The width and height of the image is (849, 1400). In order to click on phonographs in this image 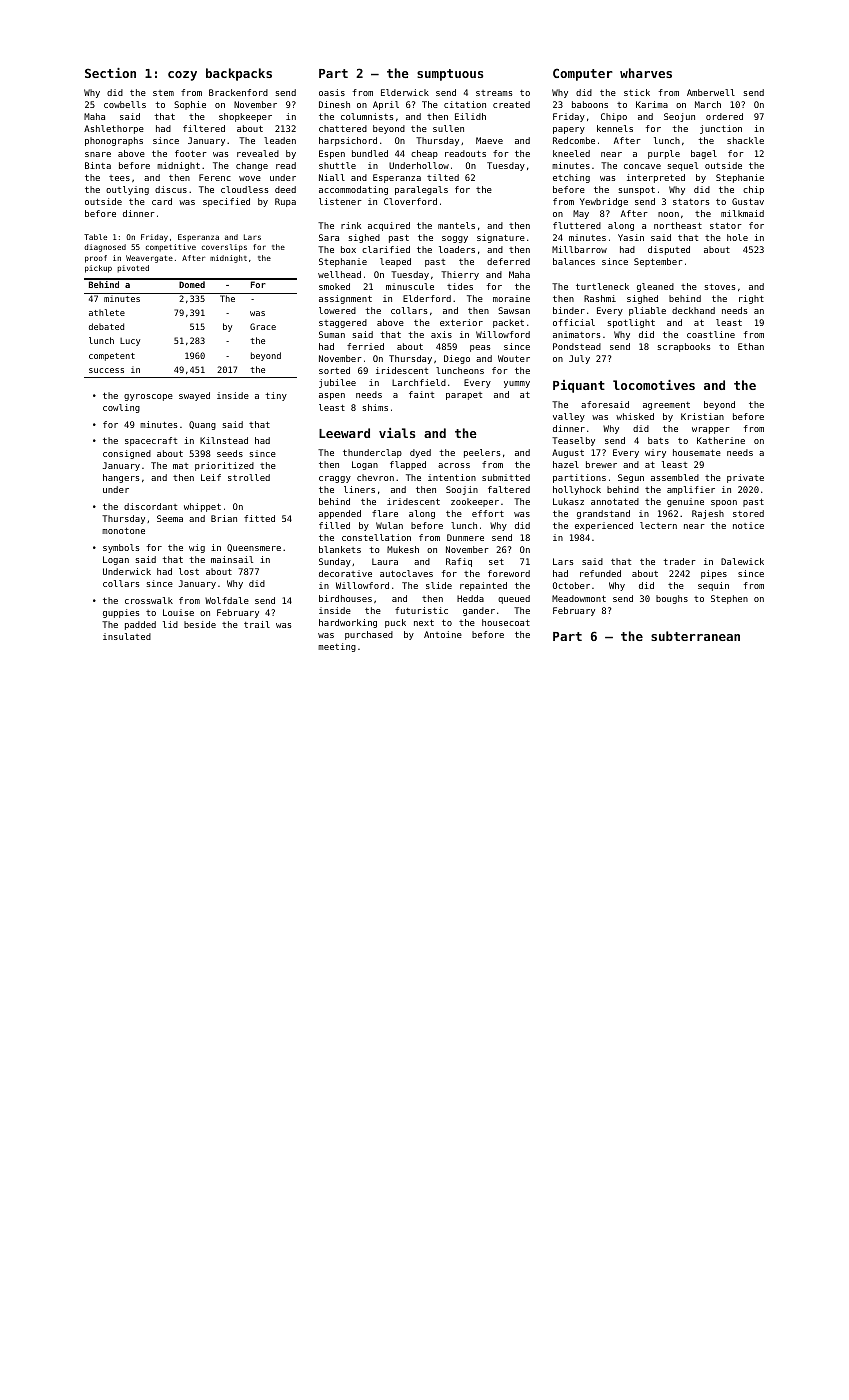, I will do `click(114, 141)`.
